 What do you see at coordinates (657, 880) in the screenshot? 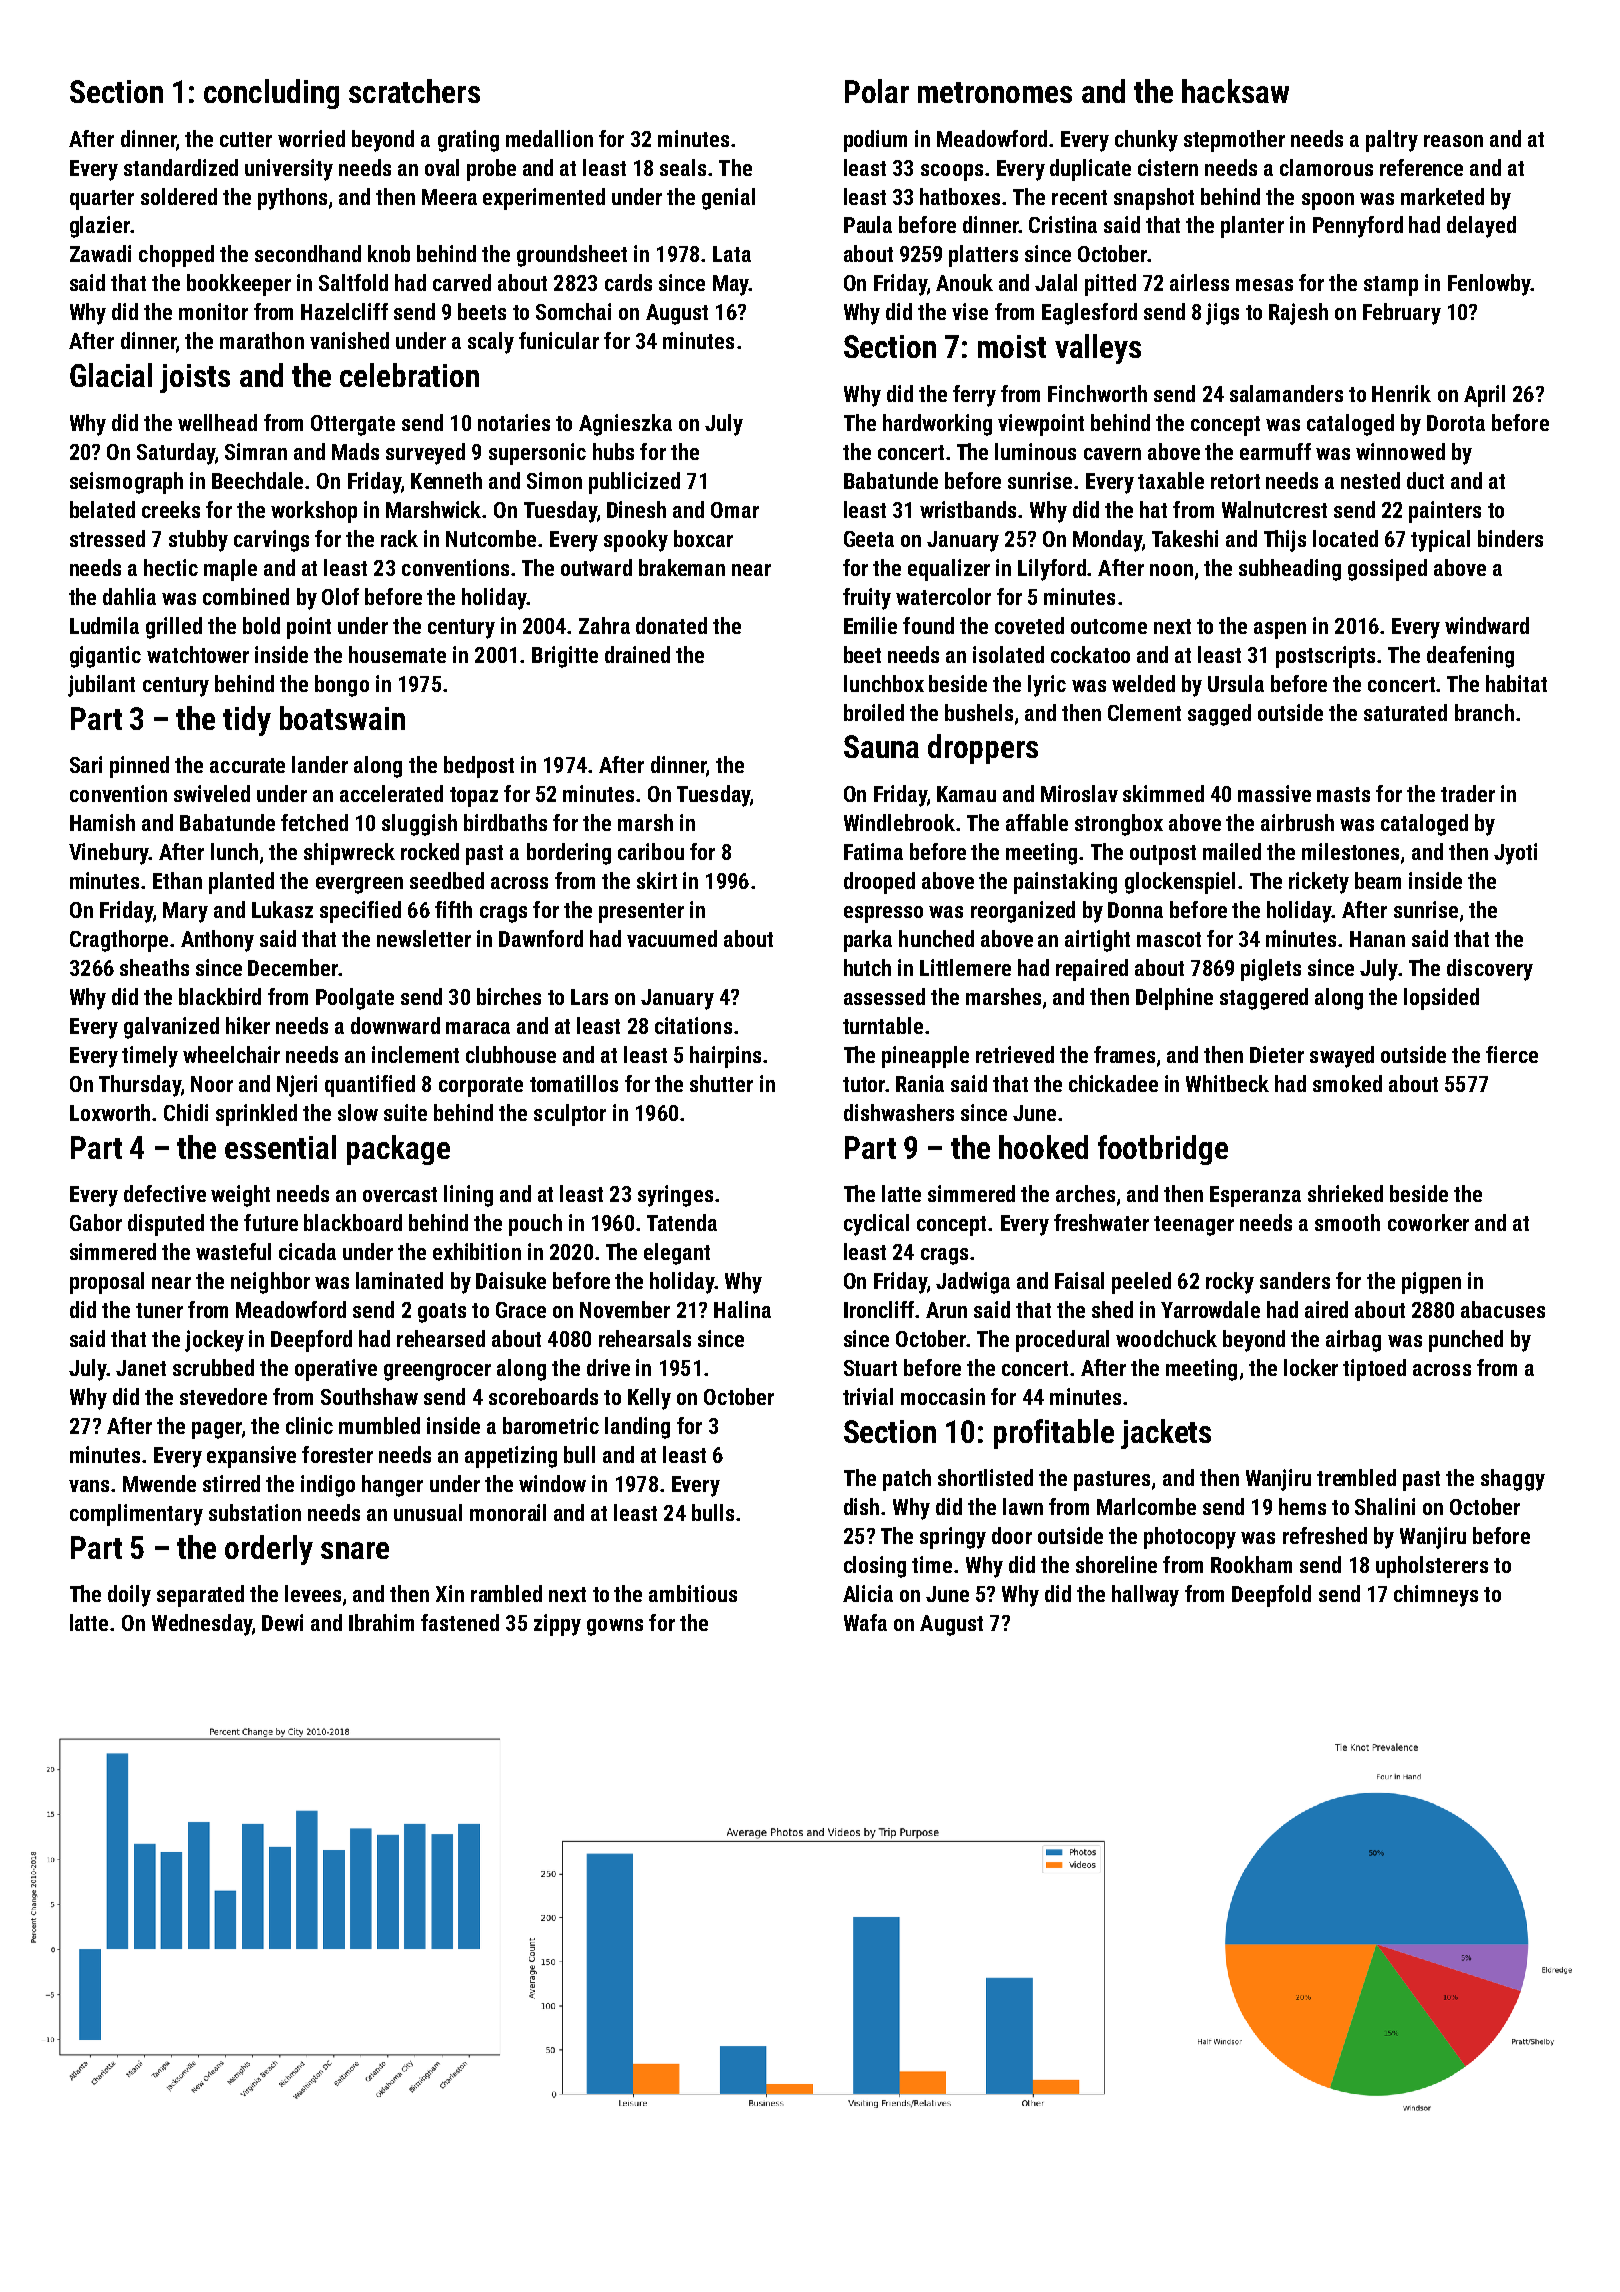
I see `skirt` at bounding box center [657, 880].
